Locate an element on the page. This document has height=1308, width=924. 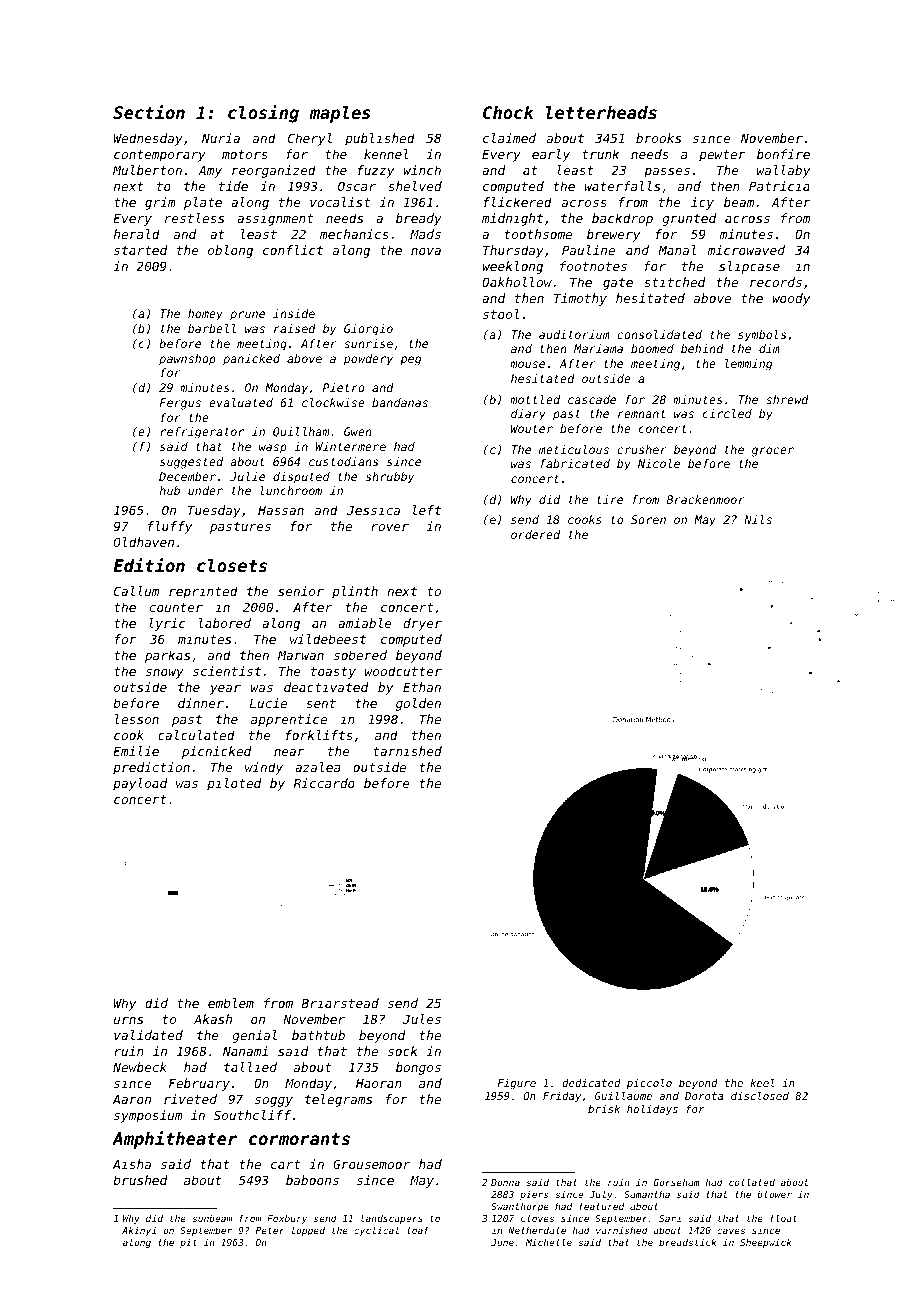
apprentice is located at coordinates (289, 720).
